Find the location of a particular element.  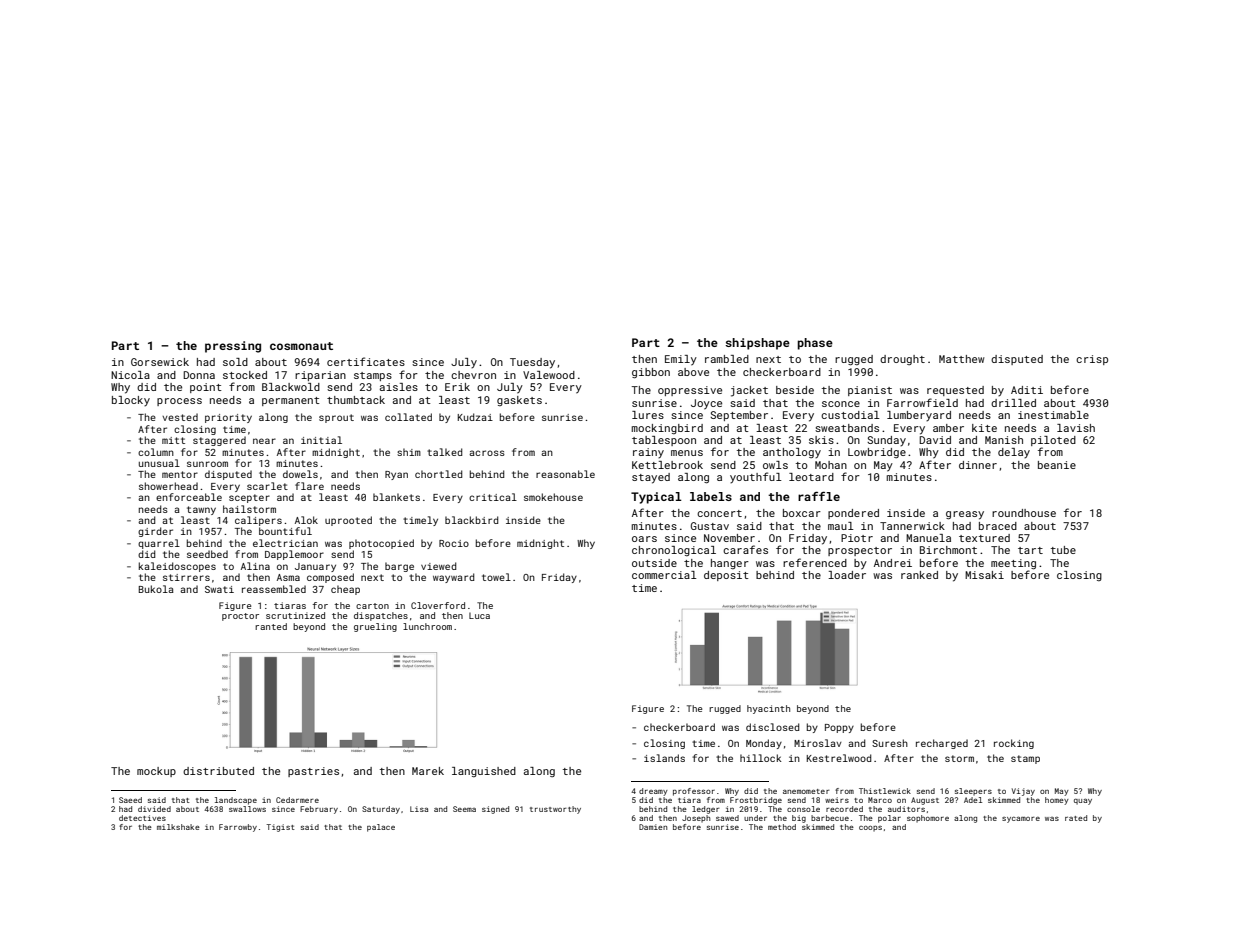

tawny is located at coordinates (201, 510).
